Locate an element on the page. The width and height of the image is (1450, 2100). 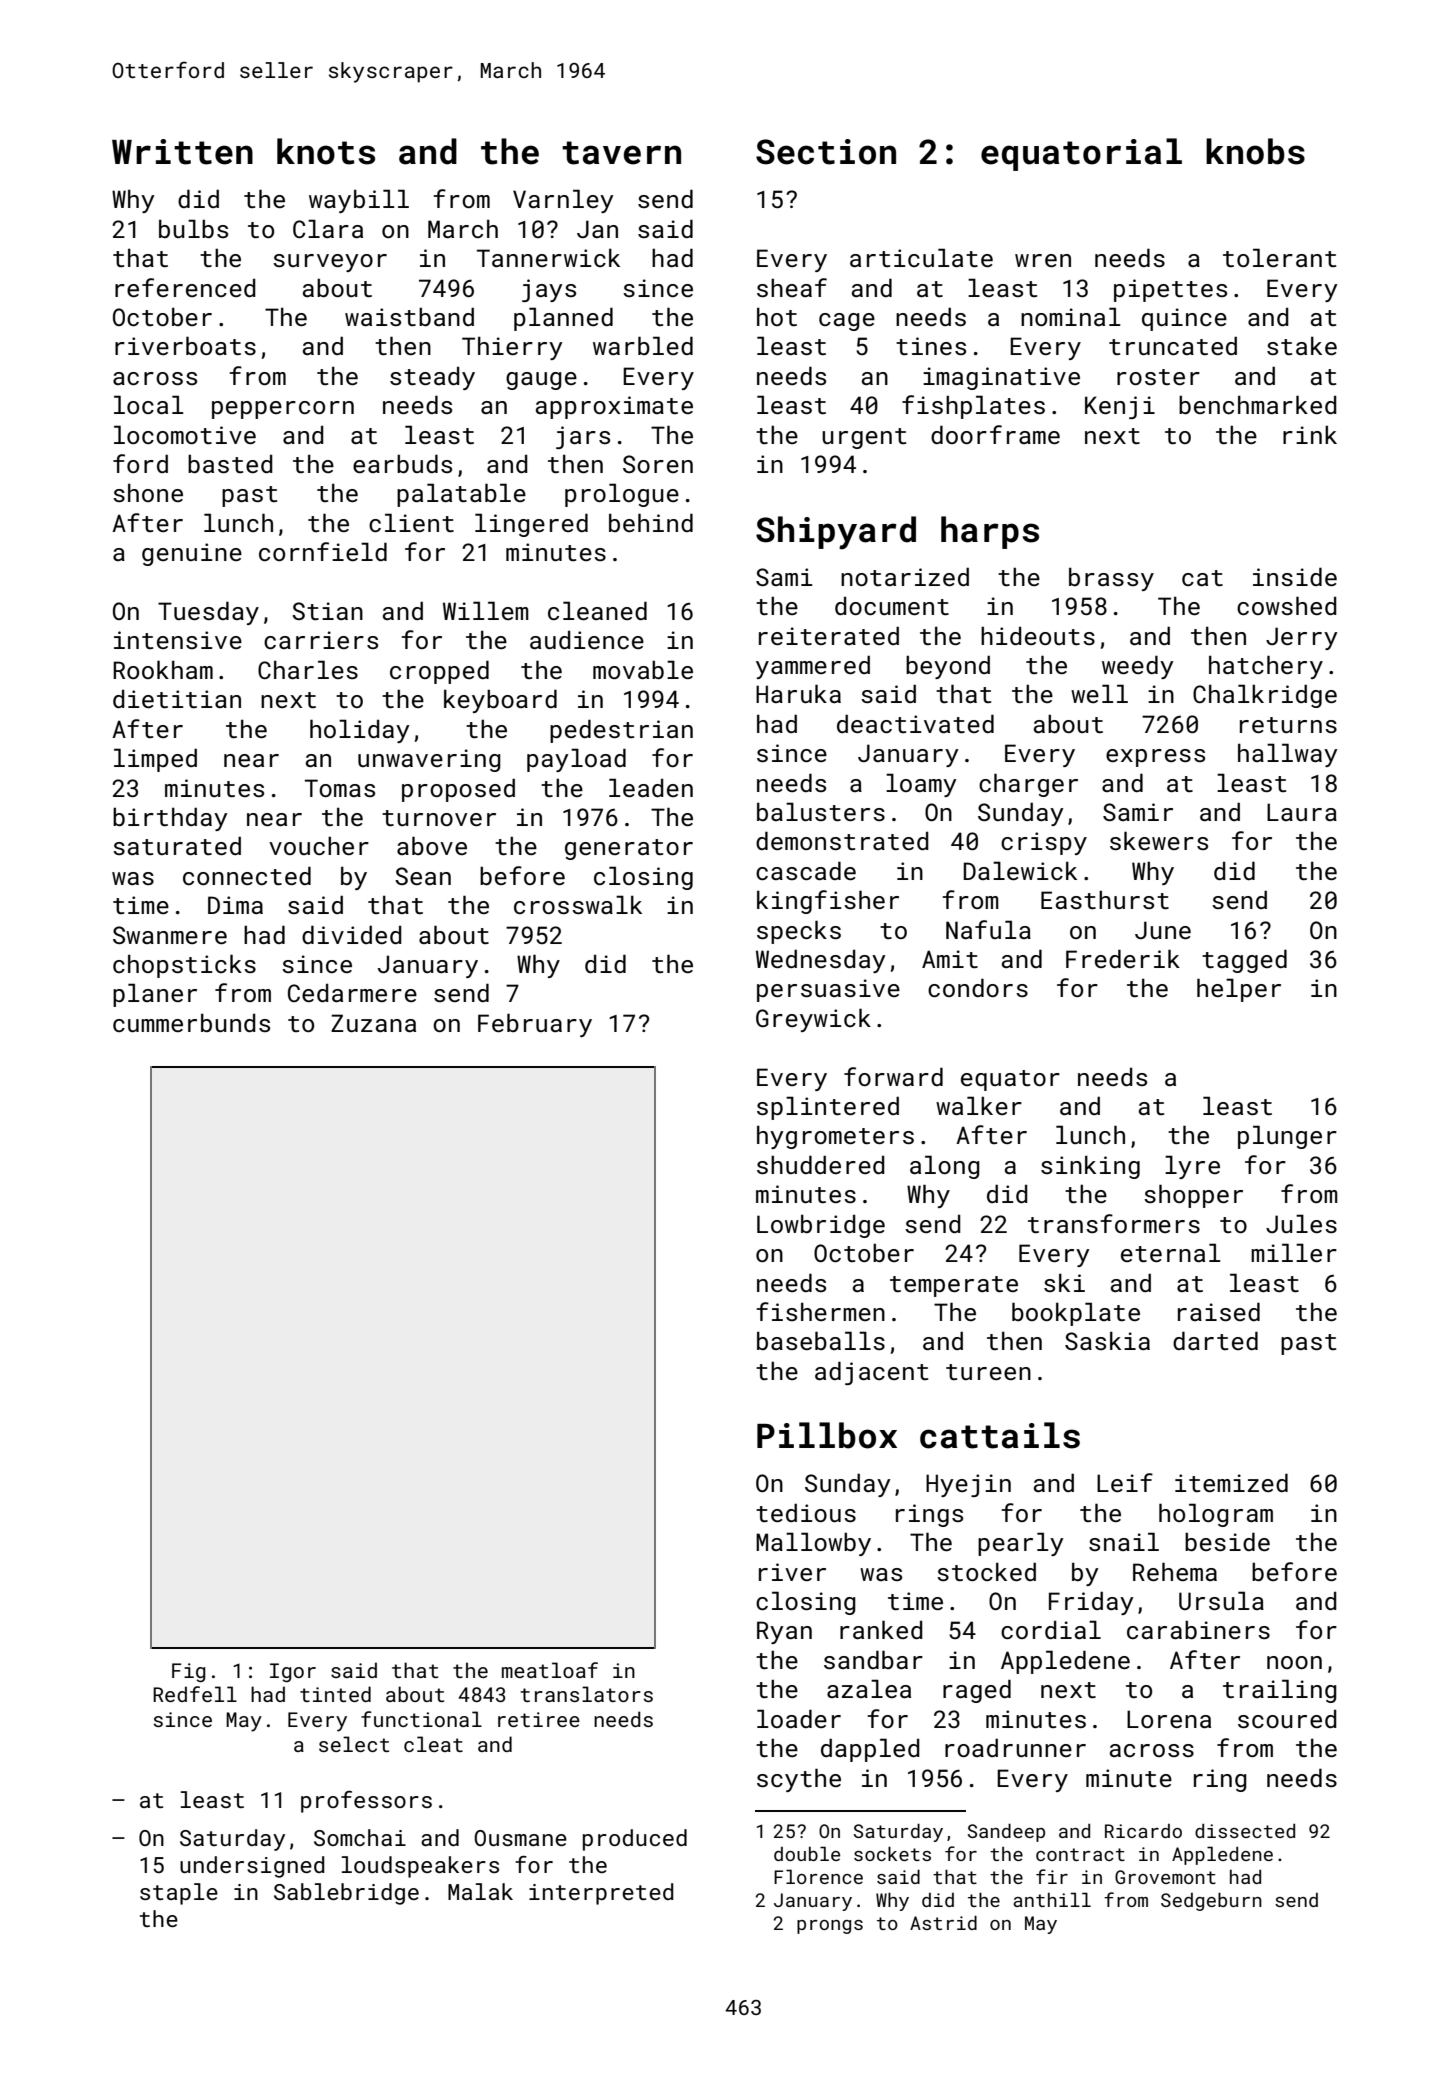
fishermen is located at coordinates (820, 1311).
